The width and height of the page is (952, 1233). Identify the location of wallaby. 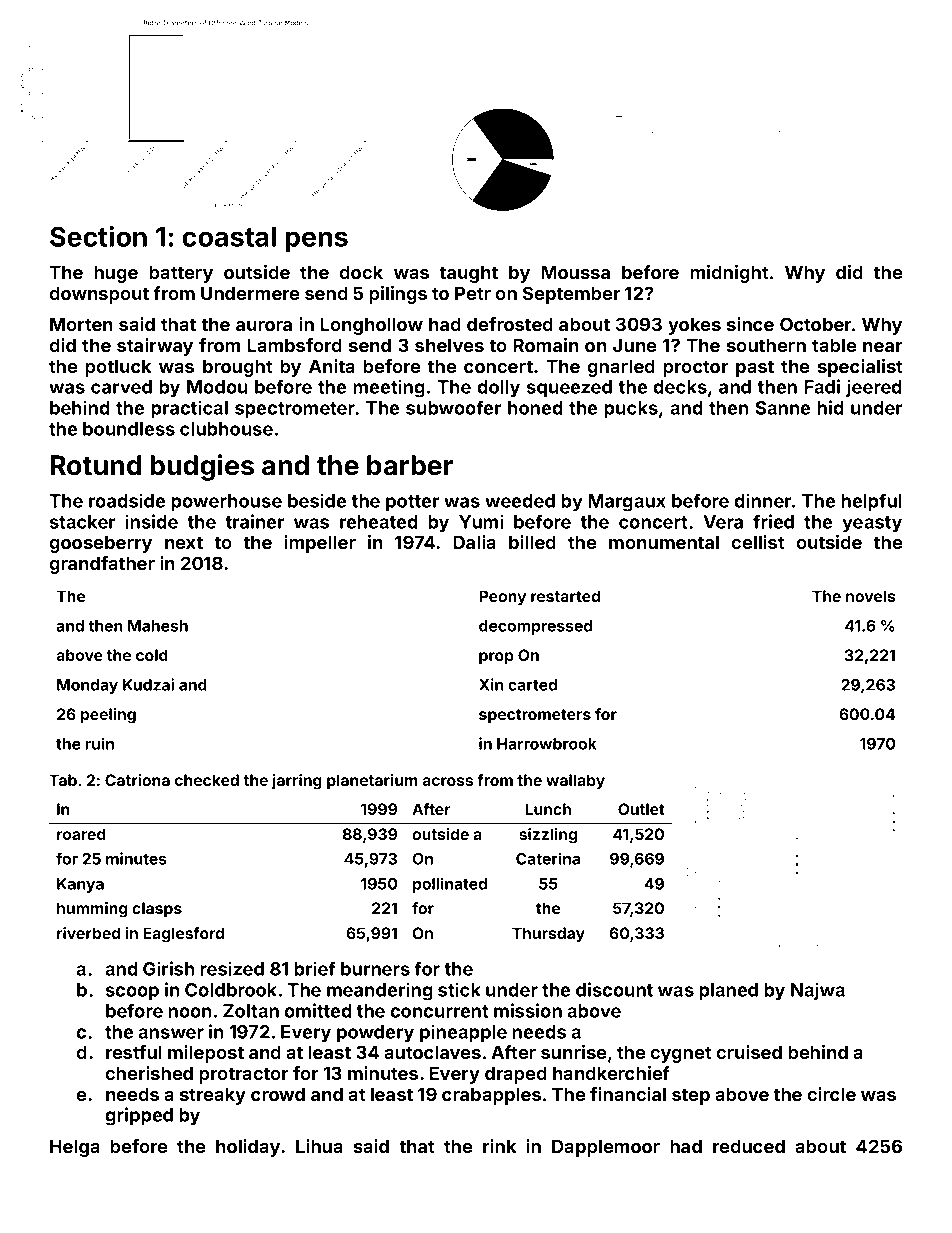
(575, 782).
